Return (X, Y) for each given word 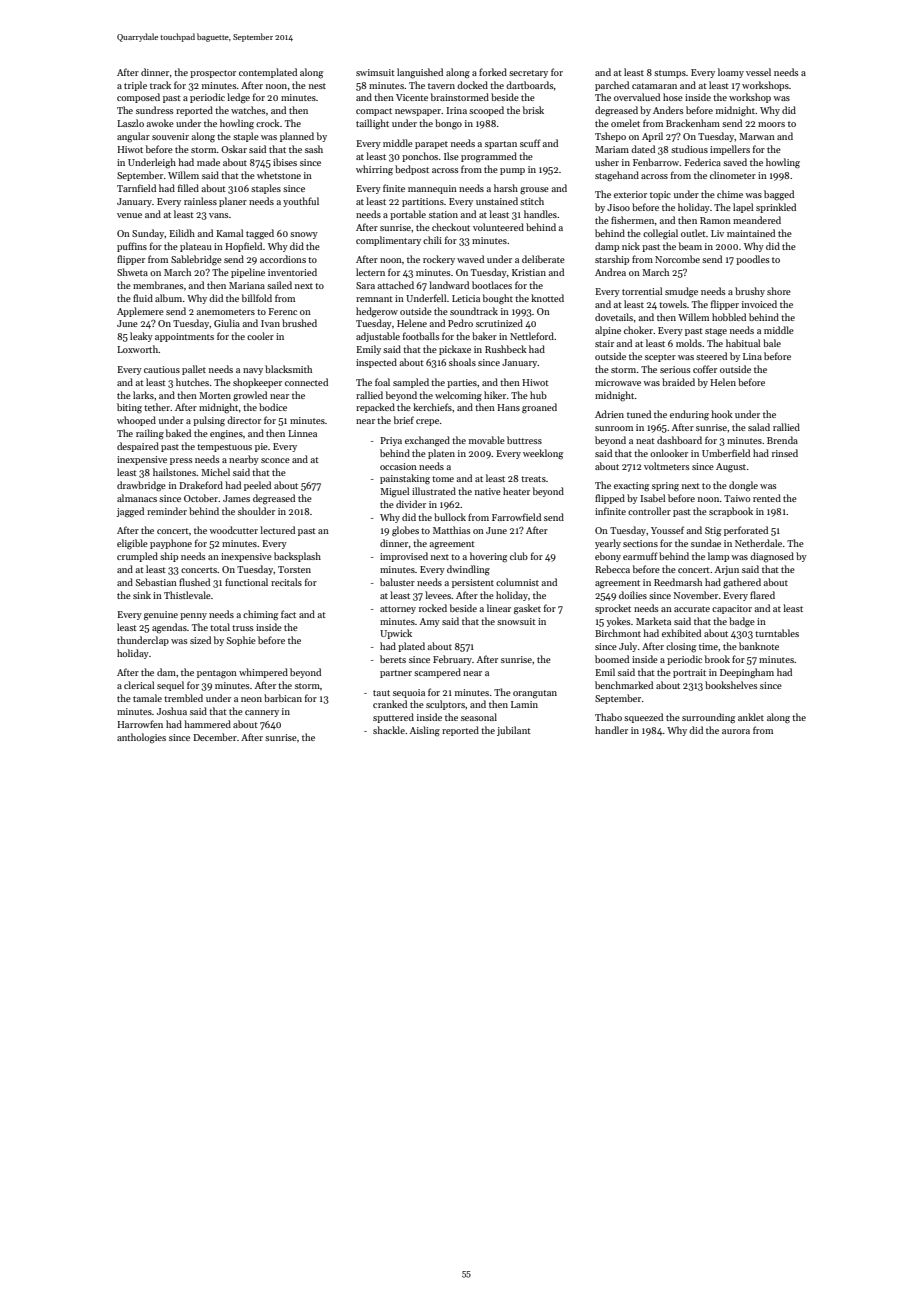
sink (142, 595)
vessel (758, 72)
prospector (213, 74)
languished (420, 73)
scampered (437, 673)
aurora (736, 731)
